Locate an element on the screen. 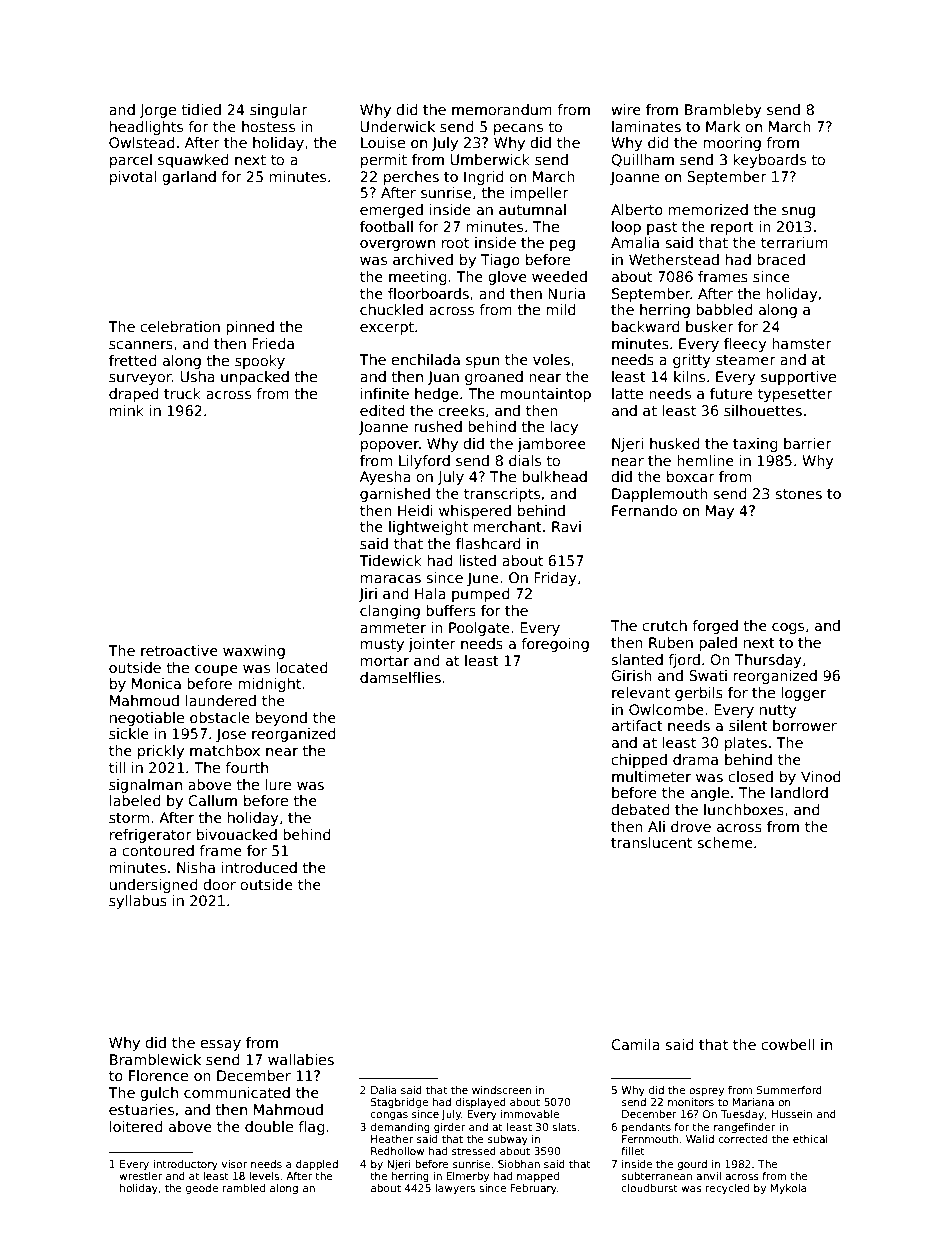  backward is located at coordinates (646, 326).
